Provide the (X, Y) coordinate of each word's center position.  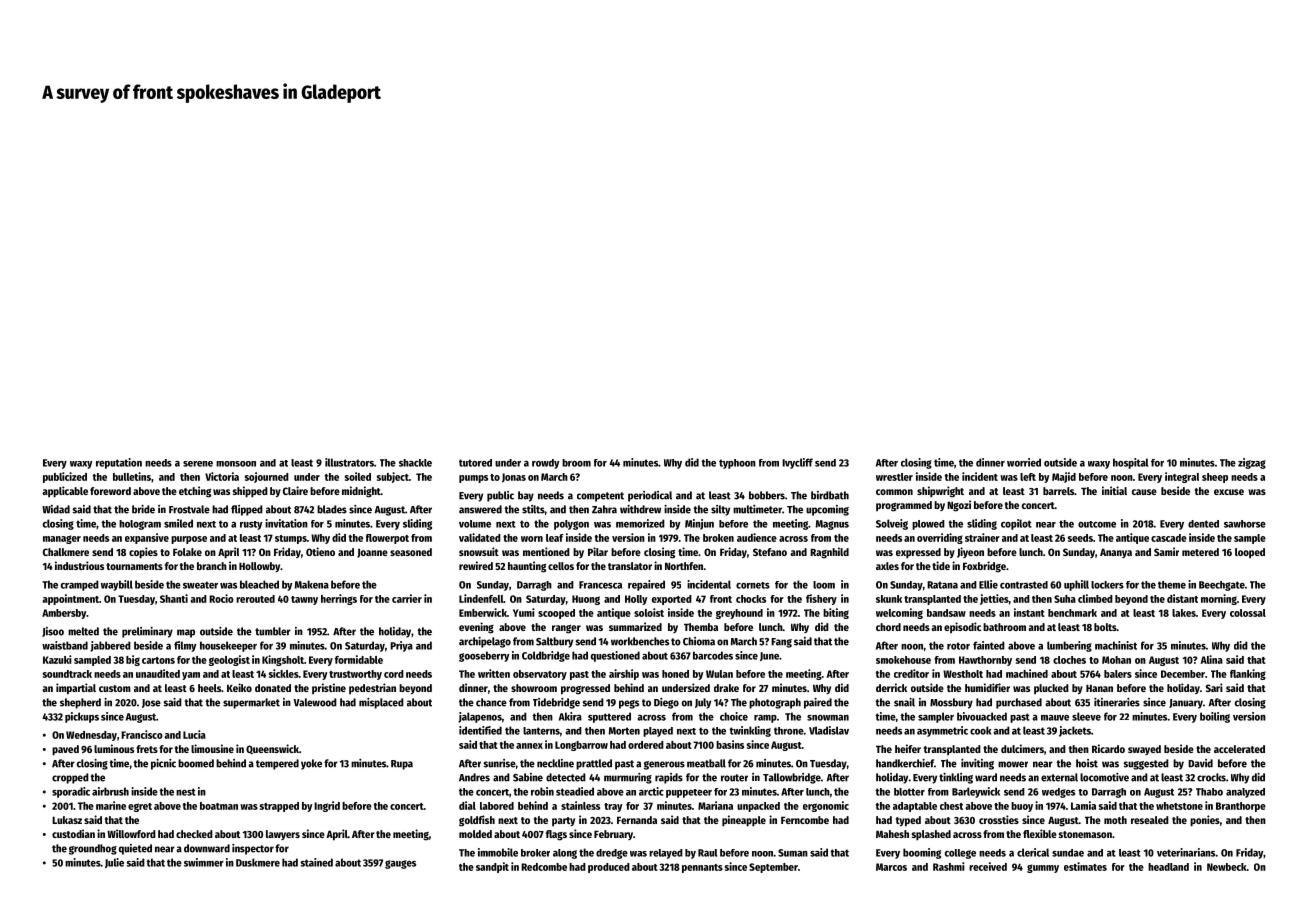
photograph (775, 703)
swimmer (204, 862)
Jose (151, 703)
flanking (1248, 674)
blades (332, 509)
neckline (555, 763)
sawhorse (1245, 524)
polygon (571, 525)
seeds (1080, 538)
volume (475, 524)
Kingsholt (283, 660)
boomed (196, 763)
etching (195, 492)
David (1200, 763)
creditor (911, 673)
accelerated (1239, 749)
